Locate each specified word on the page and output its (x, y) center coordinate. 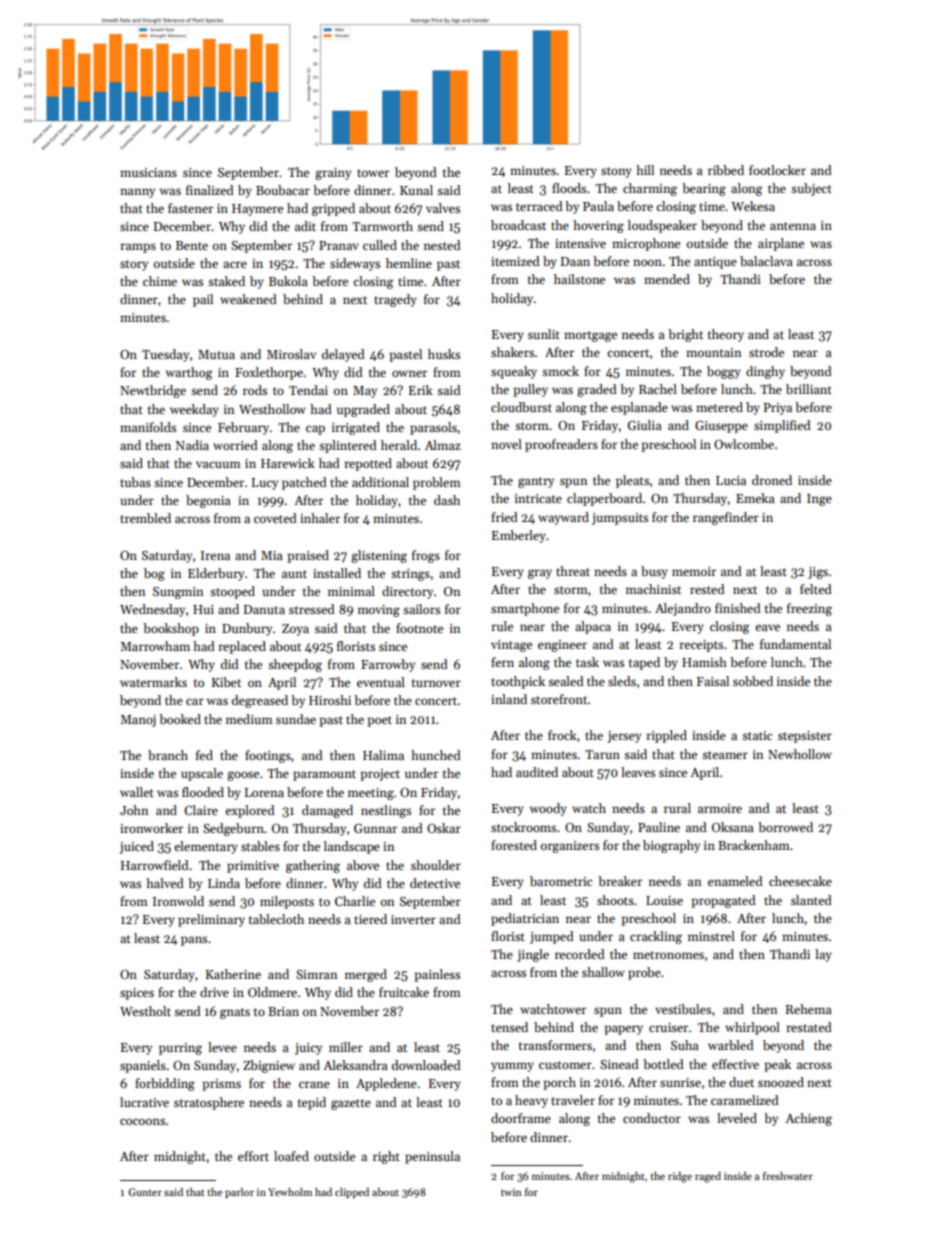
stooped (232, 592)
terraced (539, 206)
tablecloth (276, 919)
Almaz (443, 445)
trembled (145, 518)
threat (573, 571)
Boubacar (283, 190)
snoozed (781, 1082)
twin (511, 1192)
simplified (782, 426)
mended (667, 279)
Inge (819, 500)
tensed (509, 1027)
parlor (239, 1193)
